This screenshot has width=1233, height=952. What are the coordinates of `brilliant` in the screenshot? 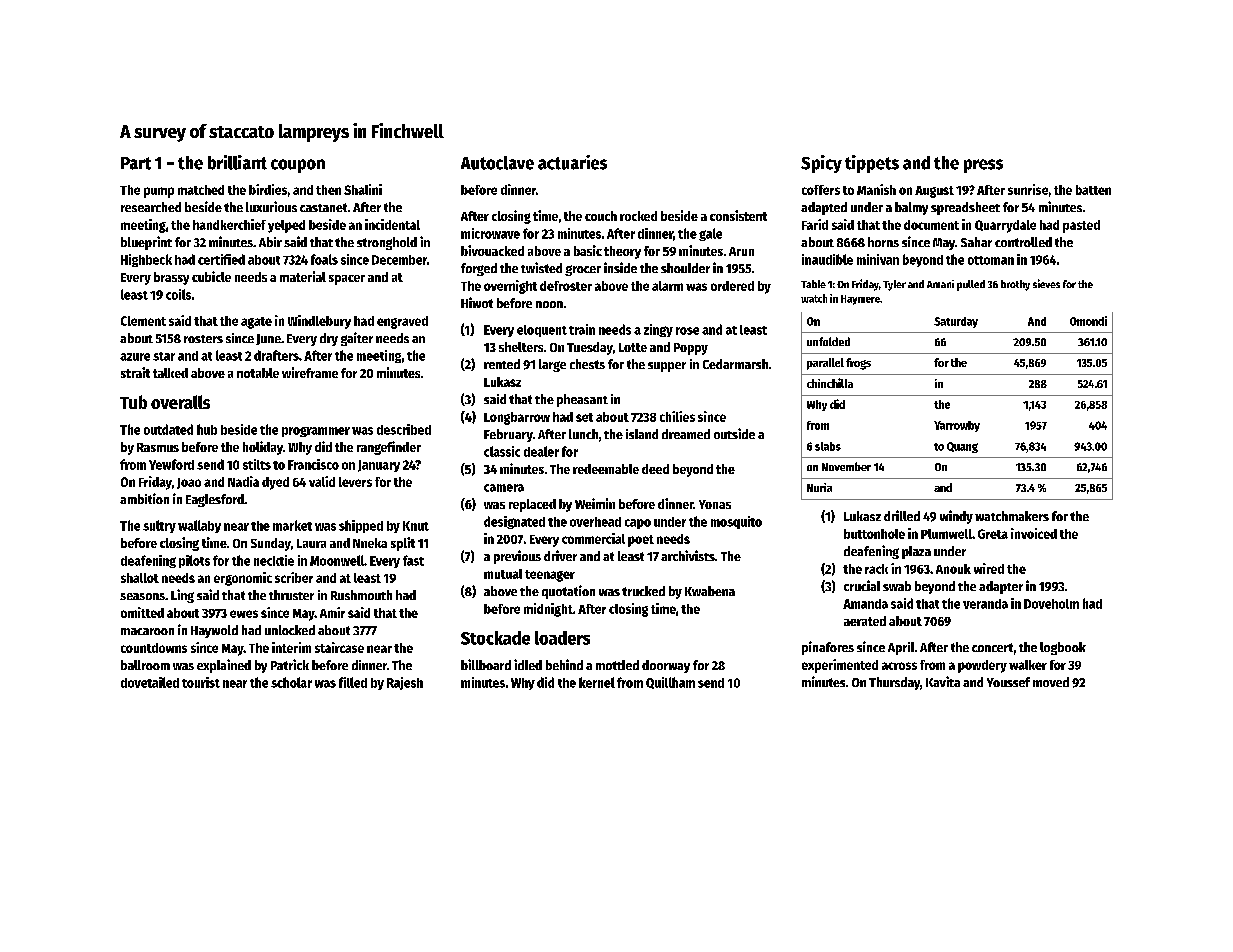 It's located at (237, 162).
